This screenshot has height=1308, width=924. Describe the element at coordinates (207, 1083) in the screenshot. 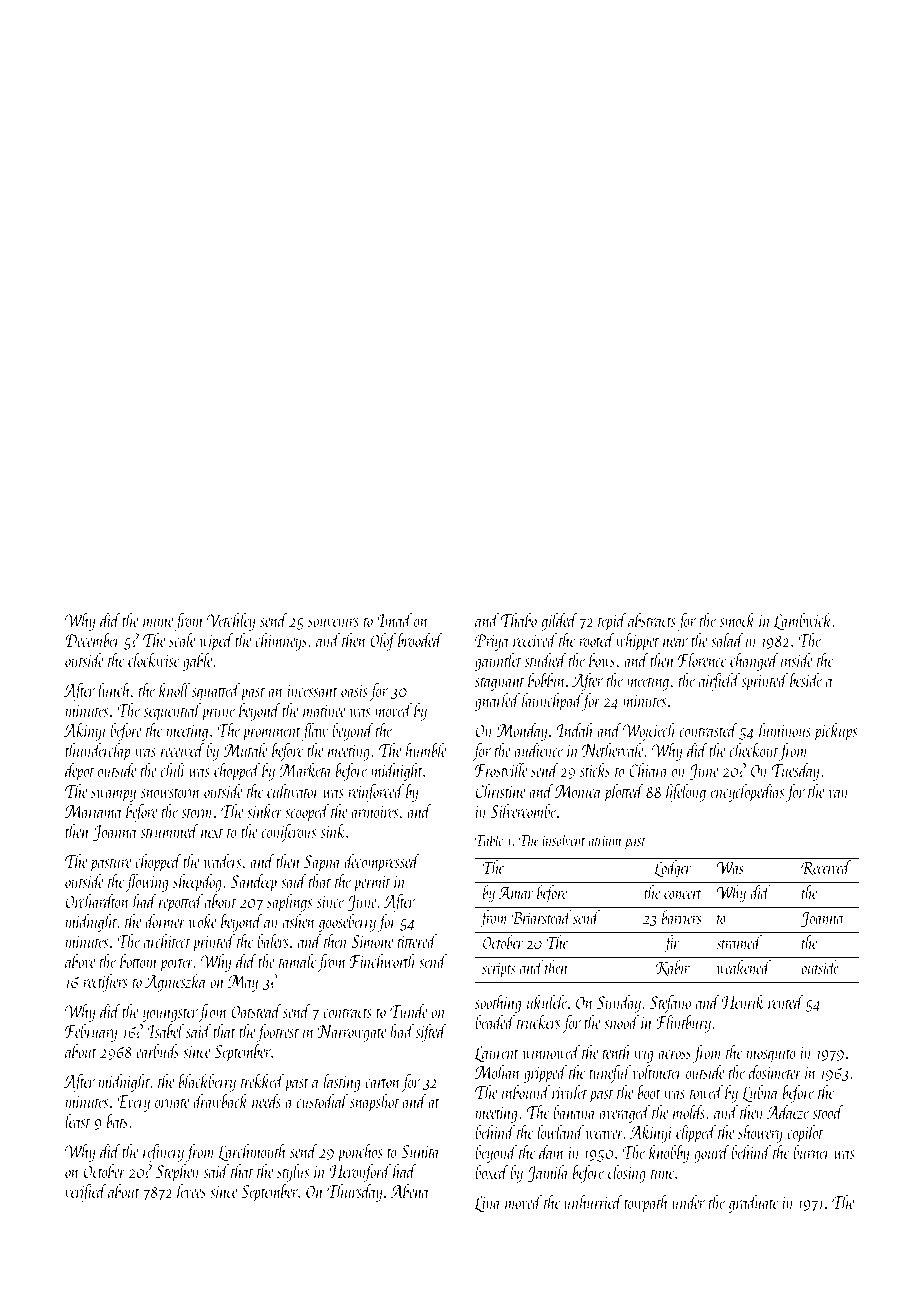

I see `blackberry` at that location.
